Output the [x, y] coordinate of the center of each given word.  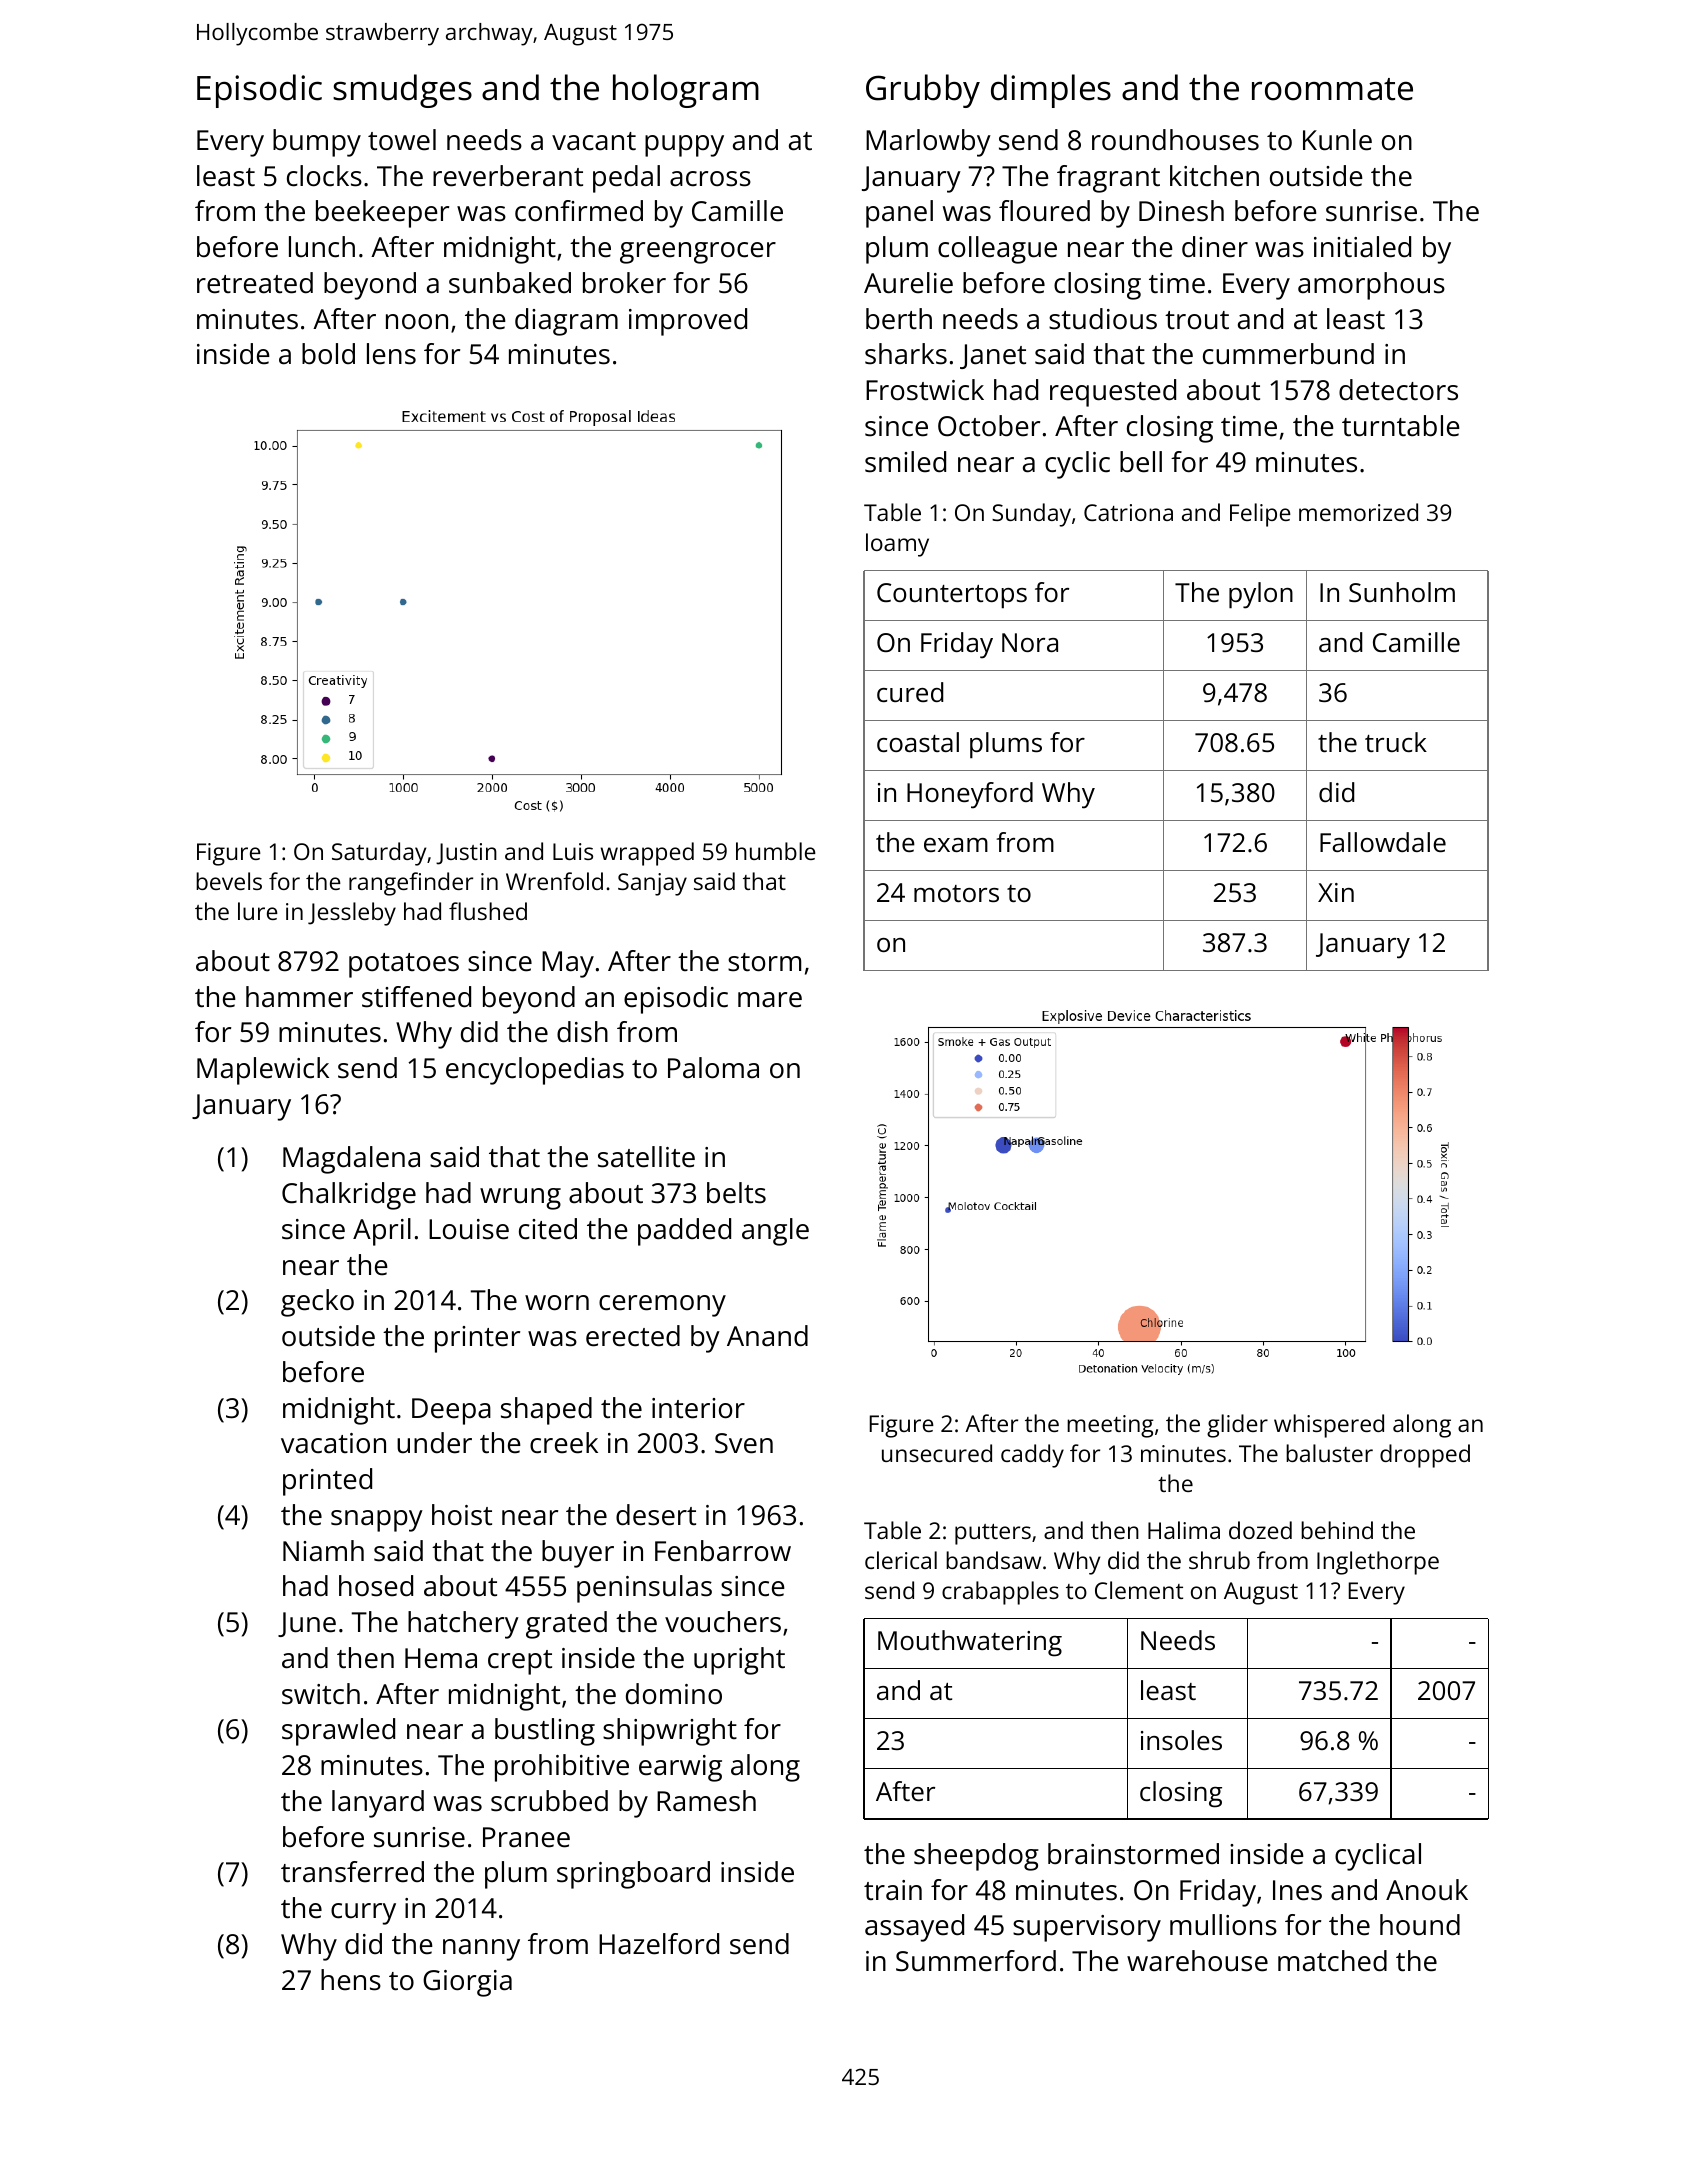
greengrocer [698, 253]
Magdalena [351, 1160]
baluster [1329, 1453]
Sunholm [1402, 592]
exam [956, 845]
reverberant [508, 176]
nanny [481, 1950]
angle [775, 1232]
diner [1215, 247]
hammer [299, 997]
